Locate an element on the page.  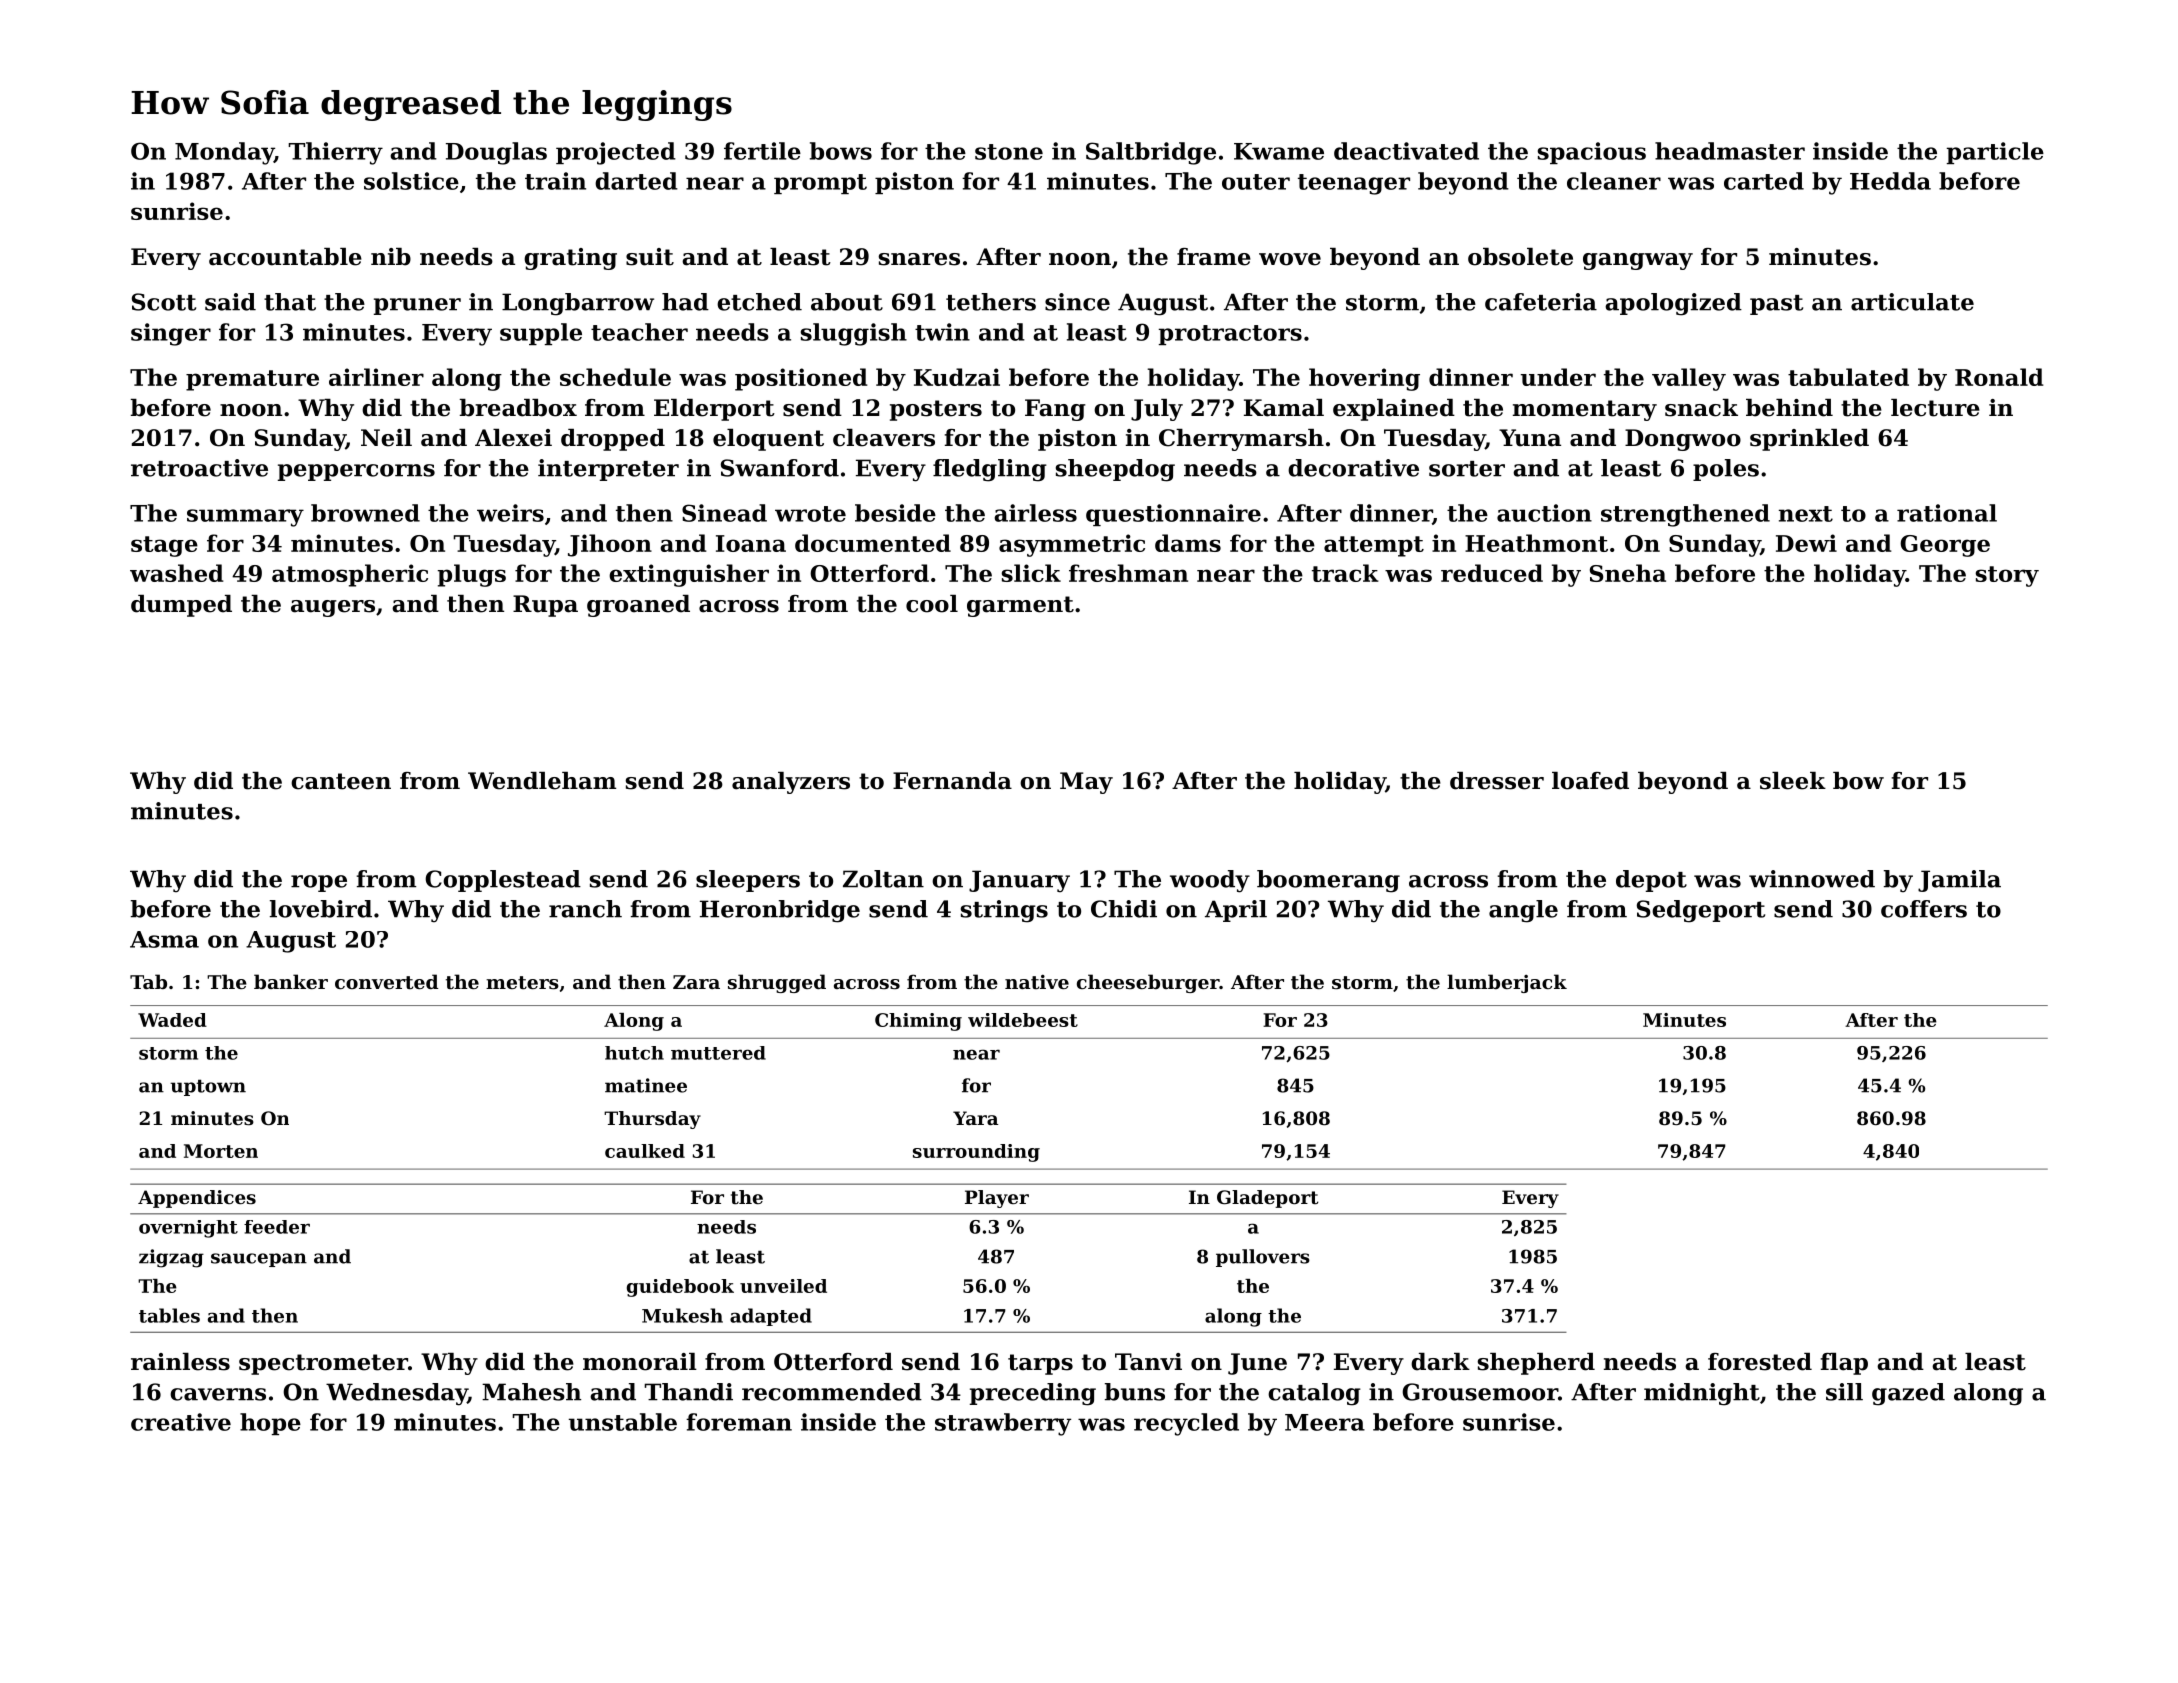
sleek is located at coordinates (1793, 781).
